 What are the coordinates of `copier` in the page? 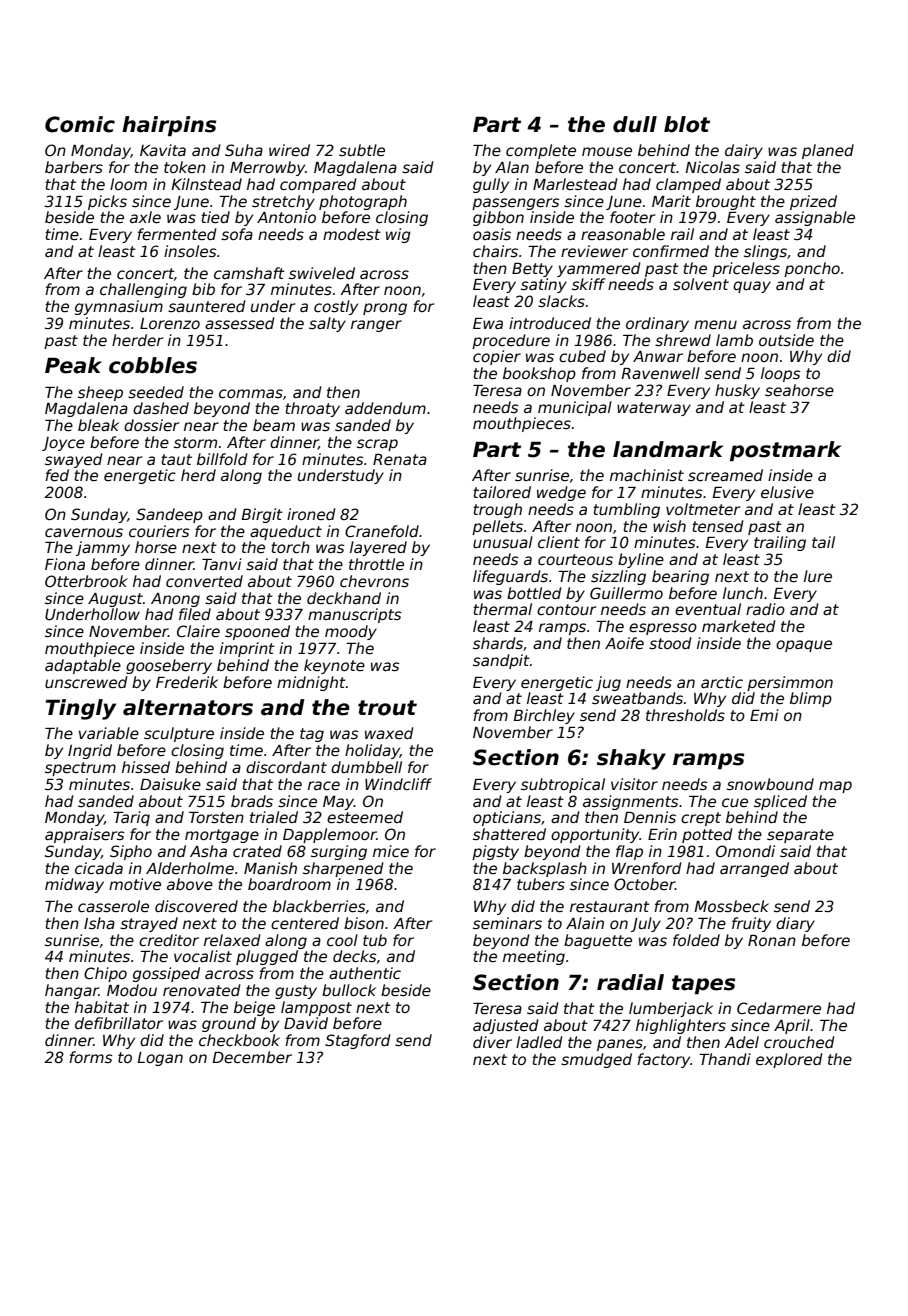 It's located at (497, 357).
